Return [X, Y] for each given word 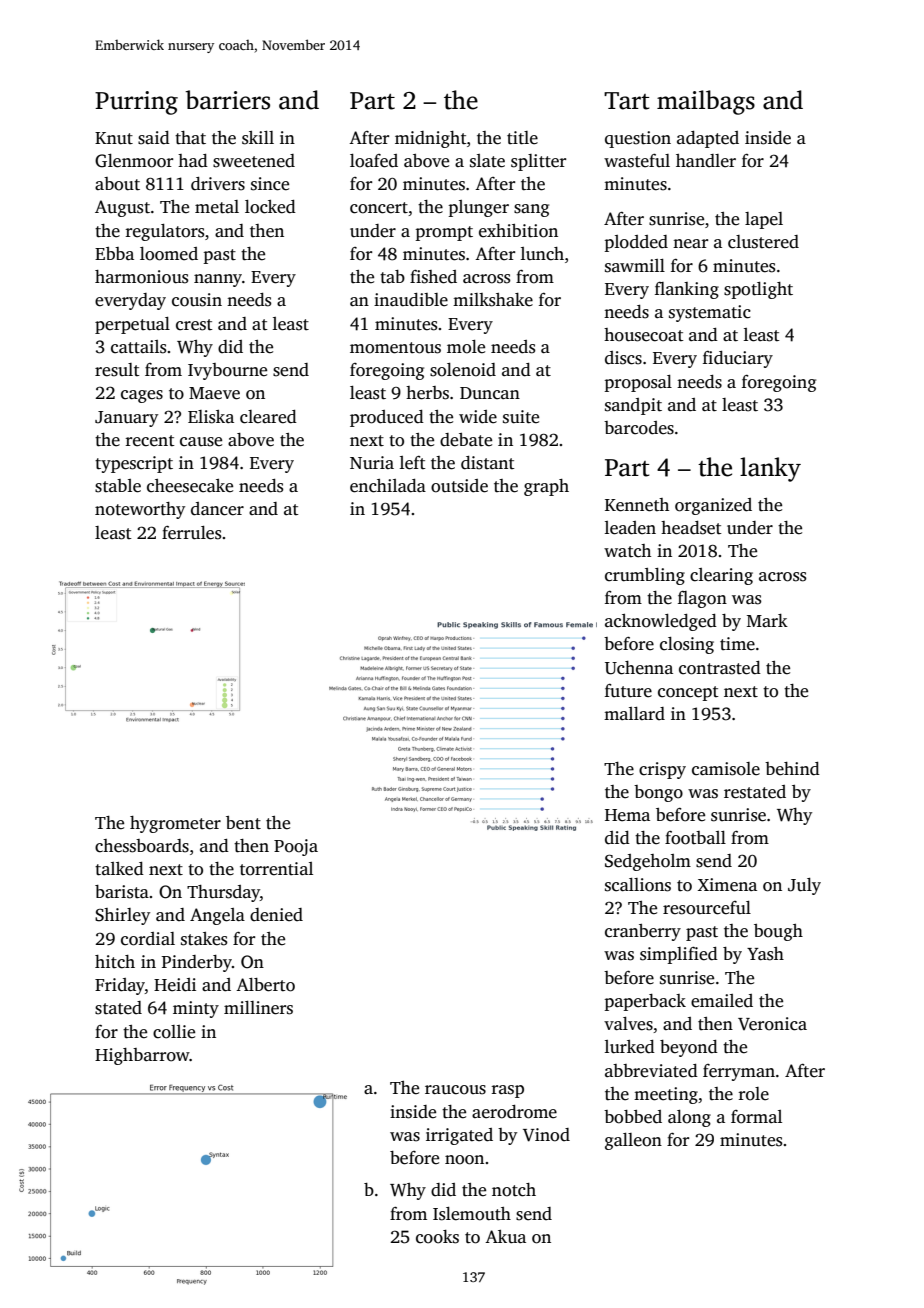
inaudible [411, 300]
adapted [708, 139]
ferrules [191, 533]
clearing [721, 576]
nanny [218, 280]
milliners [258, 1008]
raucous [455, 1090]
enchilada [388, 486]
